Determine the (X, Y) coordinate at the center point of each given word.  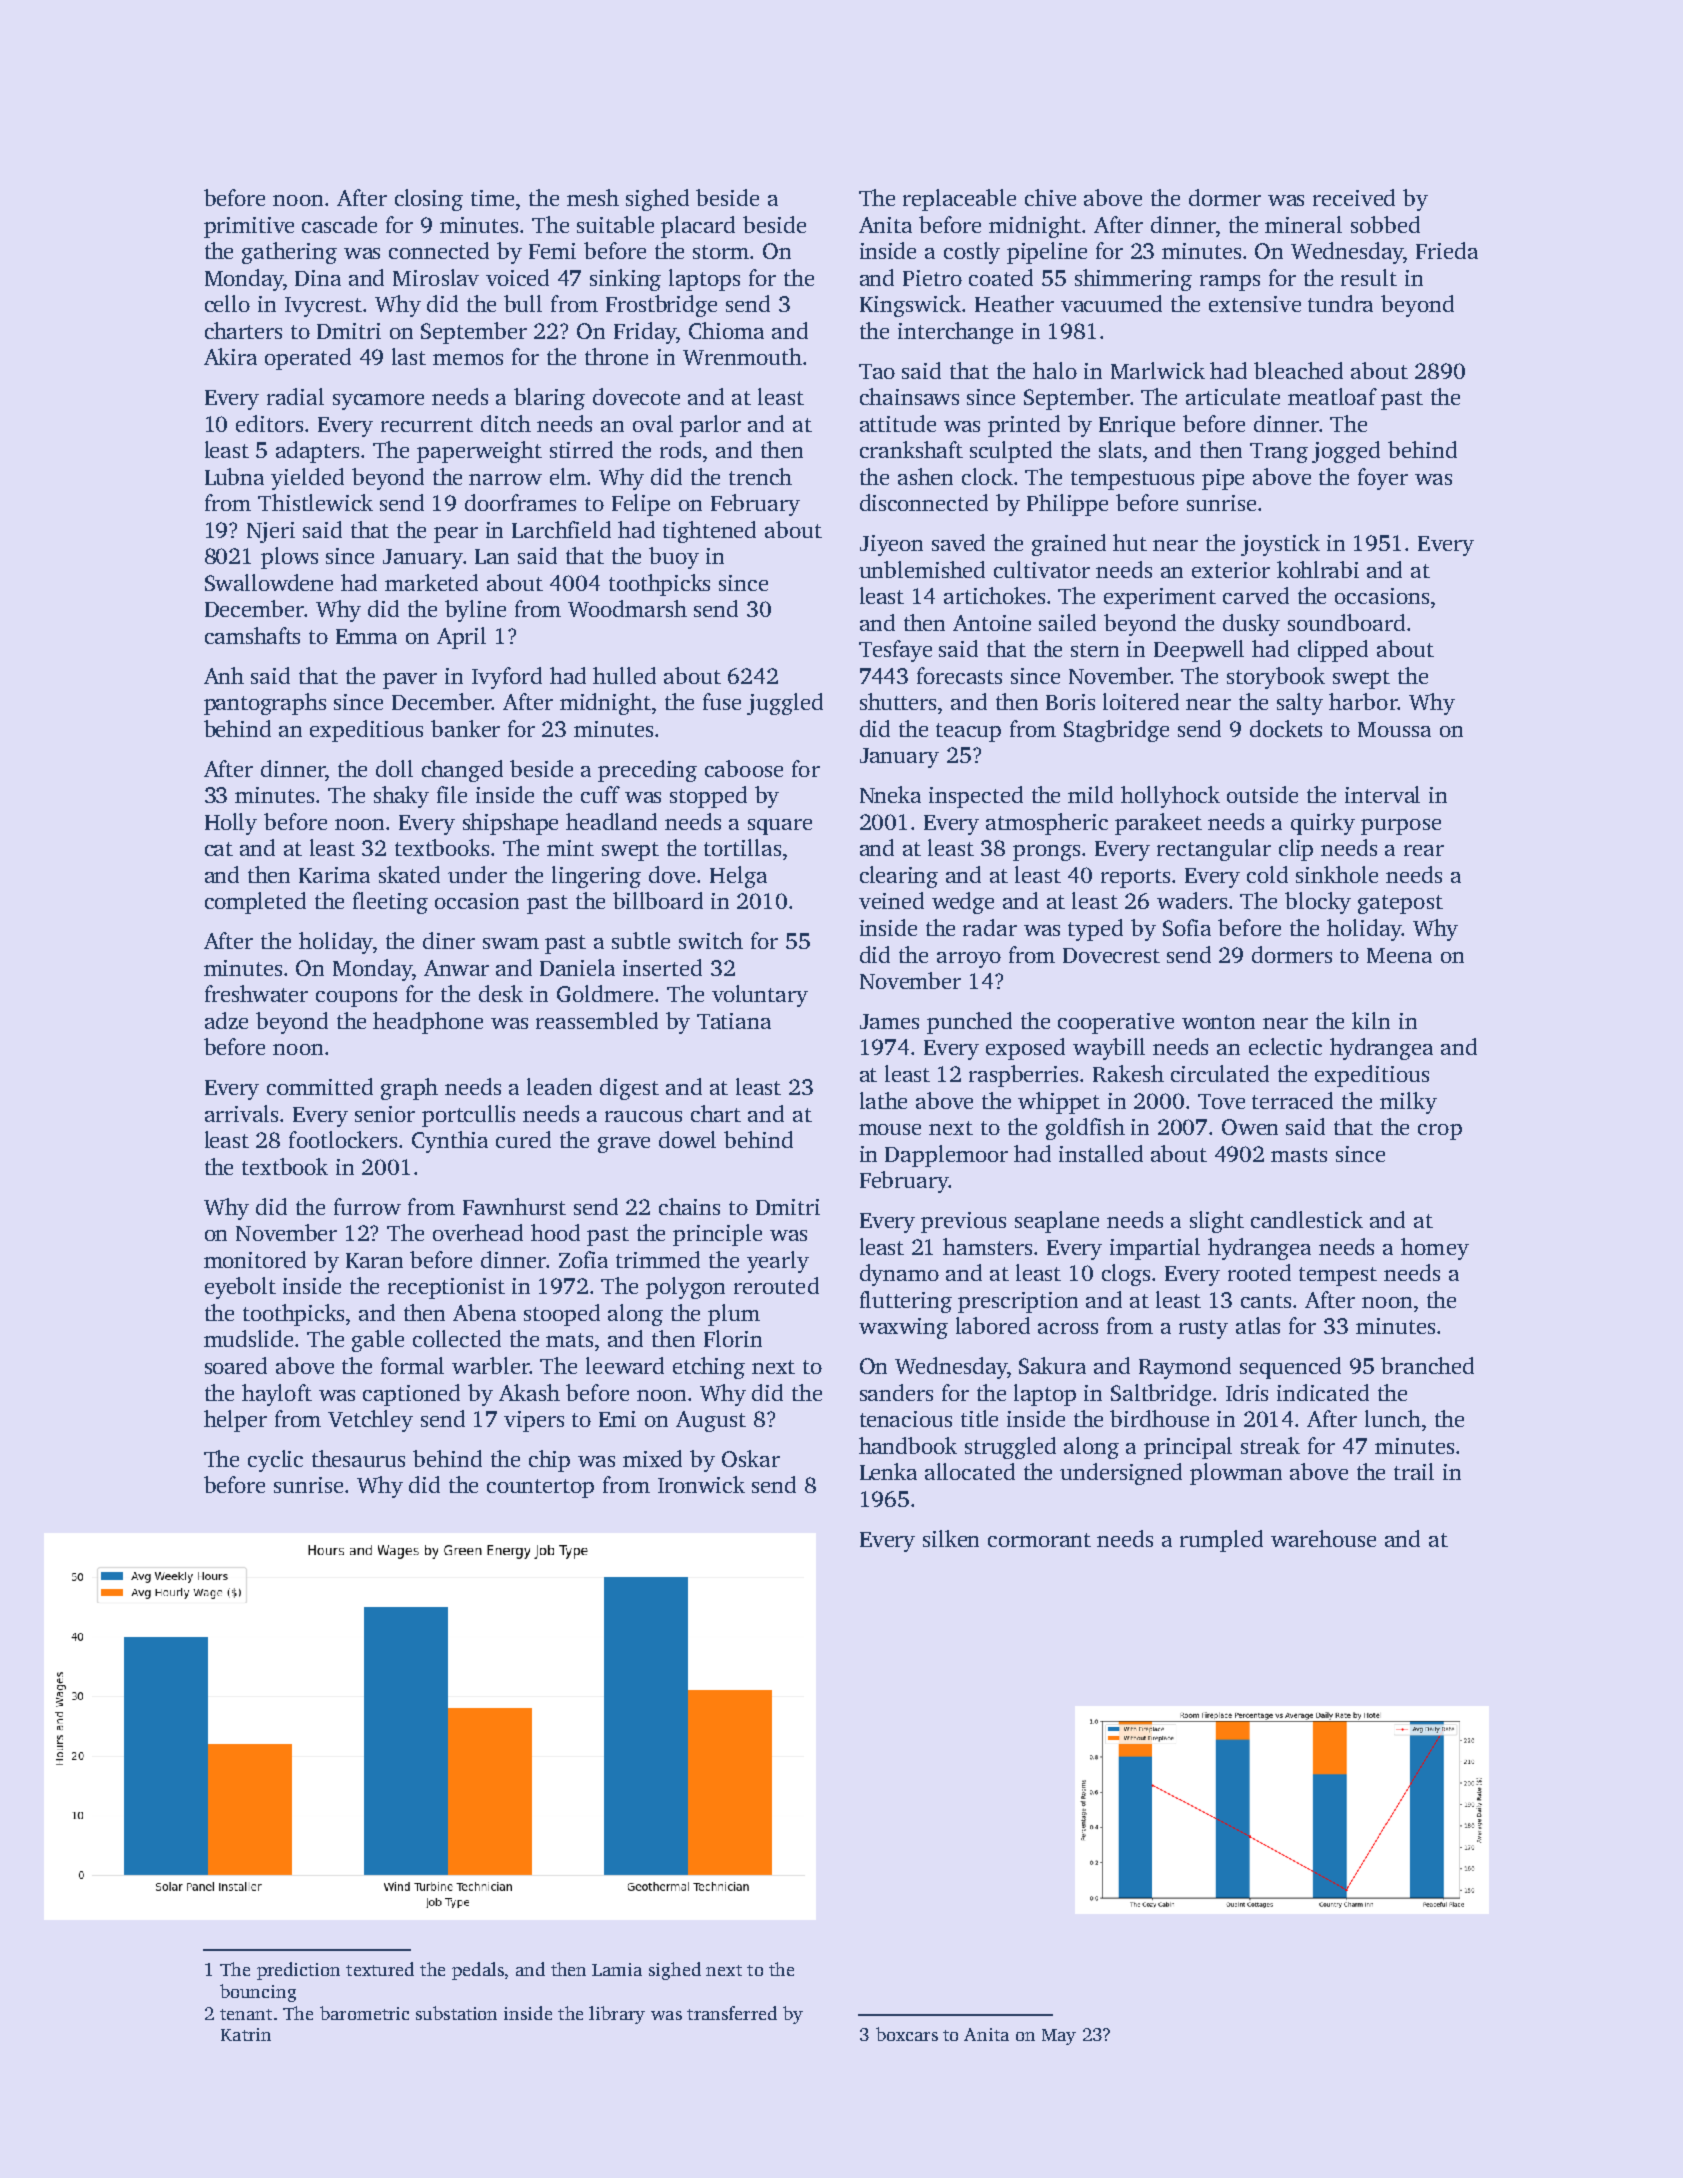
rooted (1259, 1272)
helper (235, 1421)
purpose (1401, 827)
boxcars (907, 2034)
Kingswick (910, 306)
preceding (647, 771)
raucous (643, 1116)
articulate (1233, 396)
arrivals (241, 1113)
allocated (970, 1471)
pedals (478, 1971)
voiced (517, 277)
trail (1414, 1471)
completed (255, 903)
